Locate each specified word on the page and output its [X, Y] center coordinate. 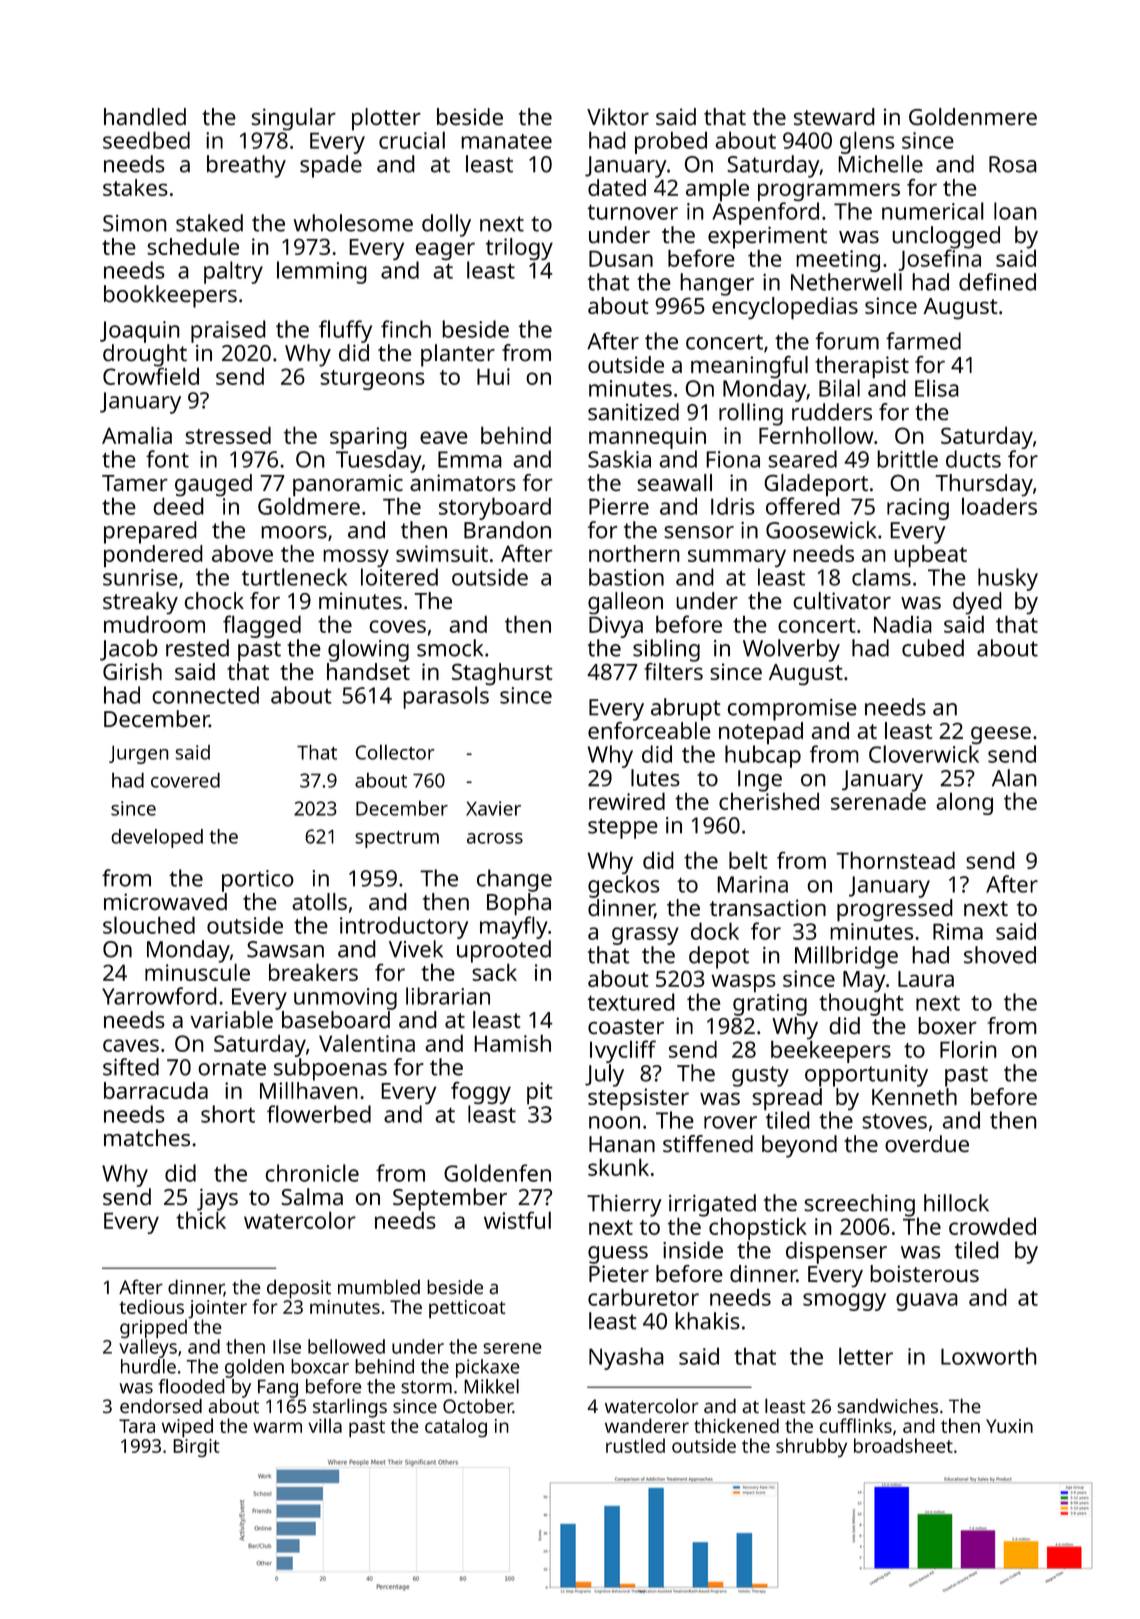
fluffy [345, 331]
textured [631, 1002]
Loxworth [989, 1356]
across [495, 838]
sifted [131, 1067]
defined [997, 282]
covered [185, 780]
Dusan [621, 258]
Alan [1014, 778]
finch [406, 329]
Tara [137, 1426]
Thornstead [895, 860]
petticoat [467, 1309]
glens [867, 142]
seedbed [146, 140]
